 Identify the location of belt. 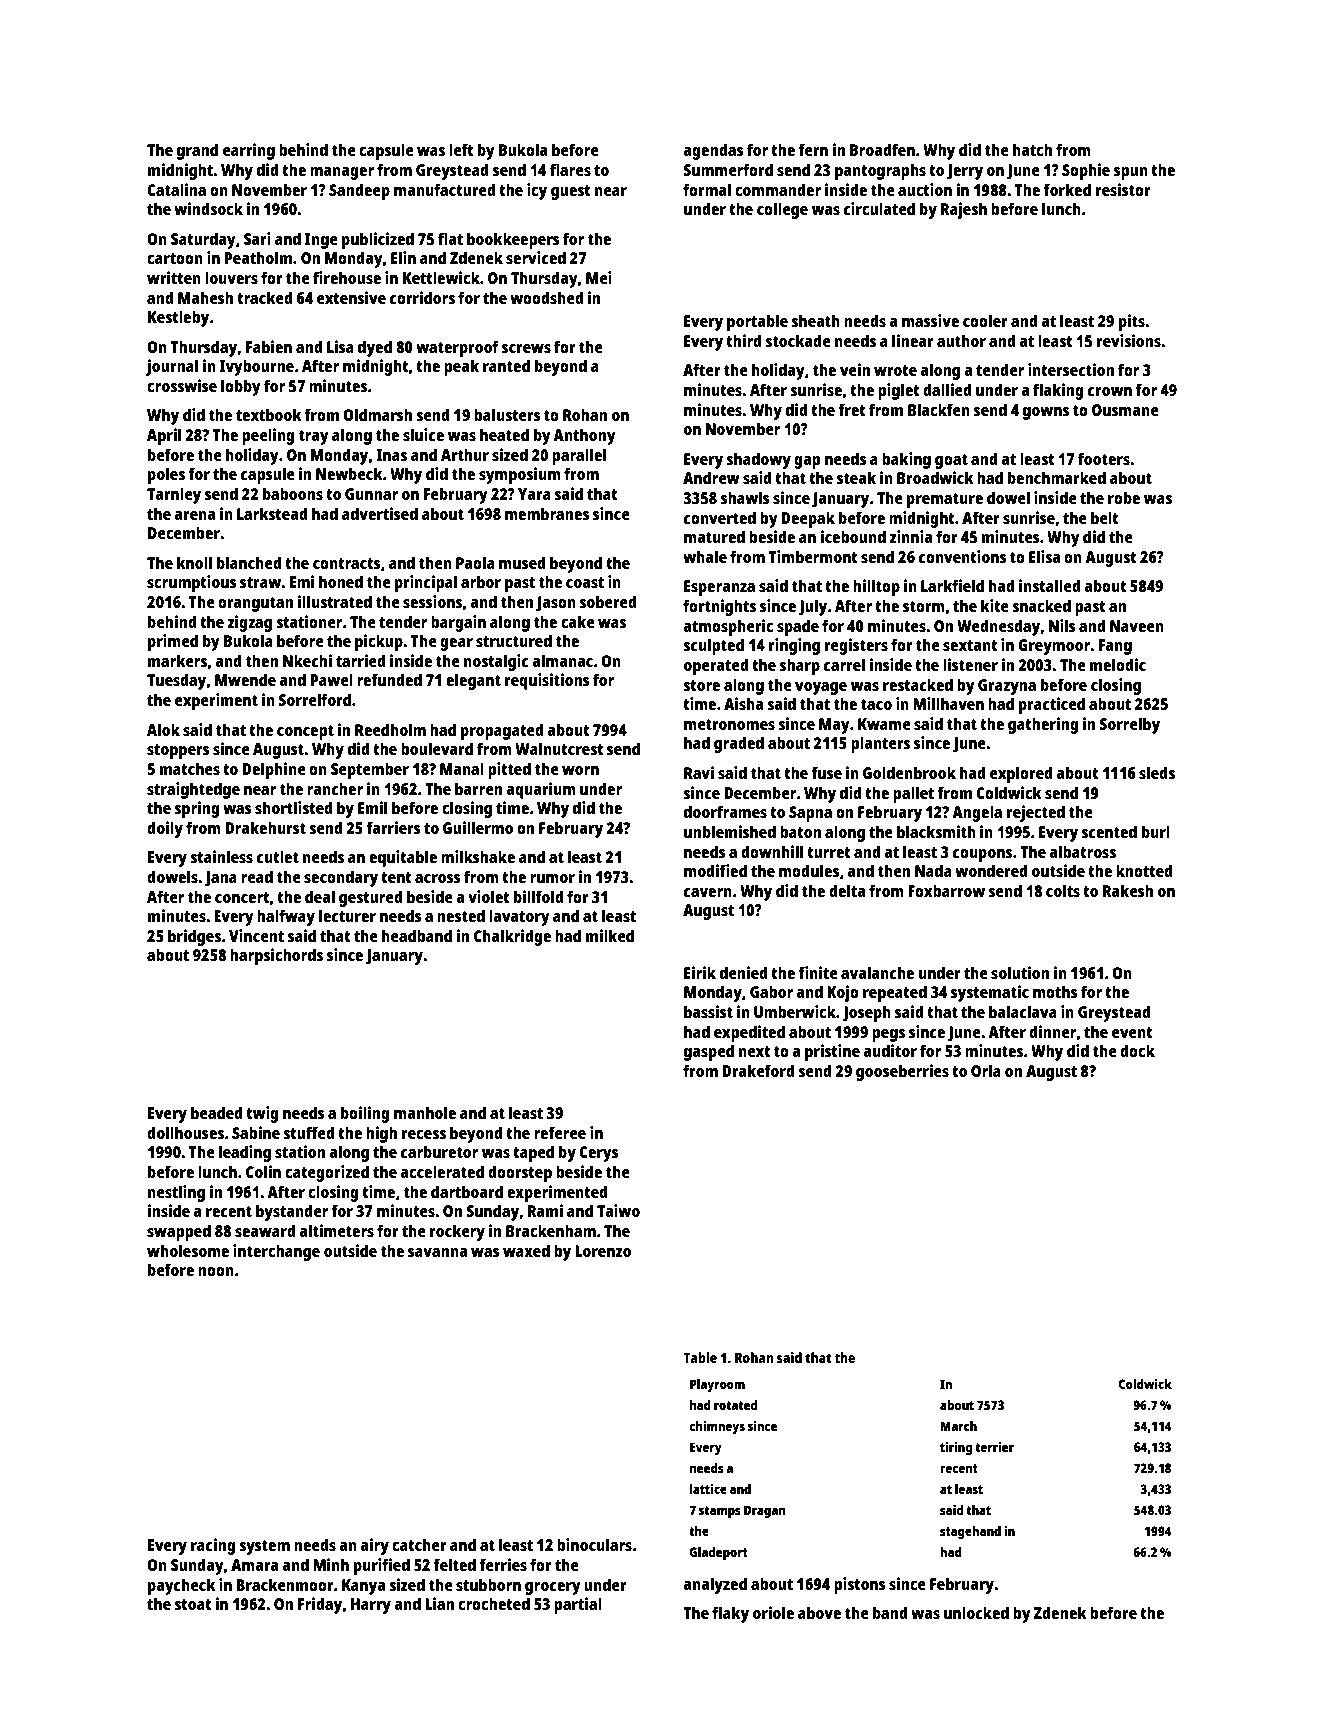
(1105, 517).
